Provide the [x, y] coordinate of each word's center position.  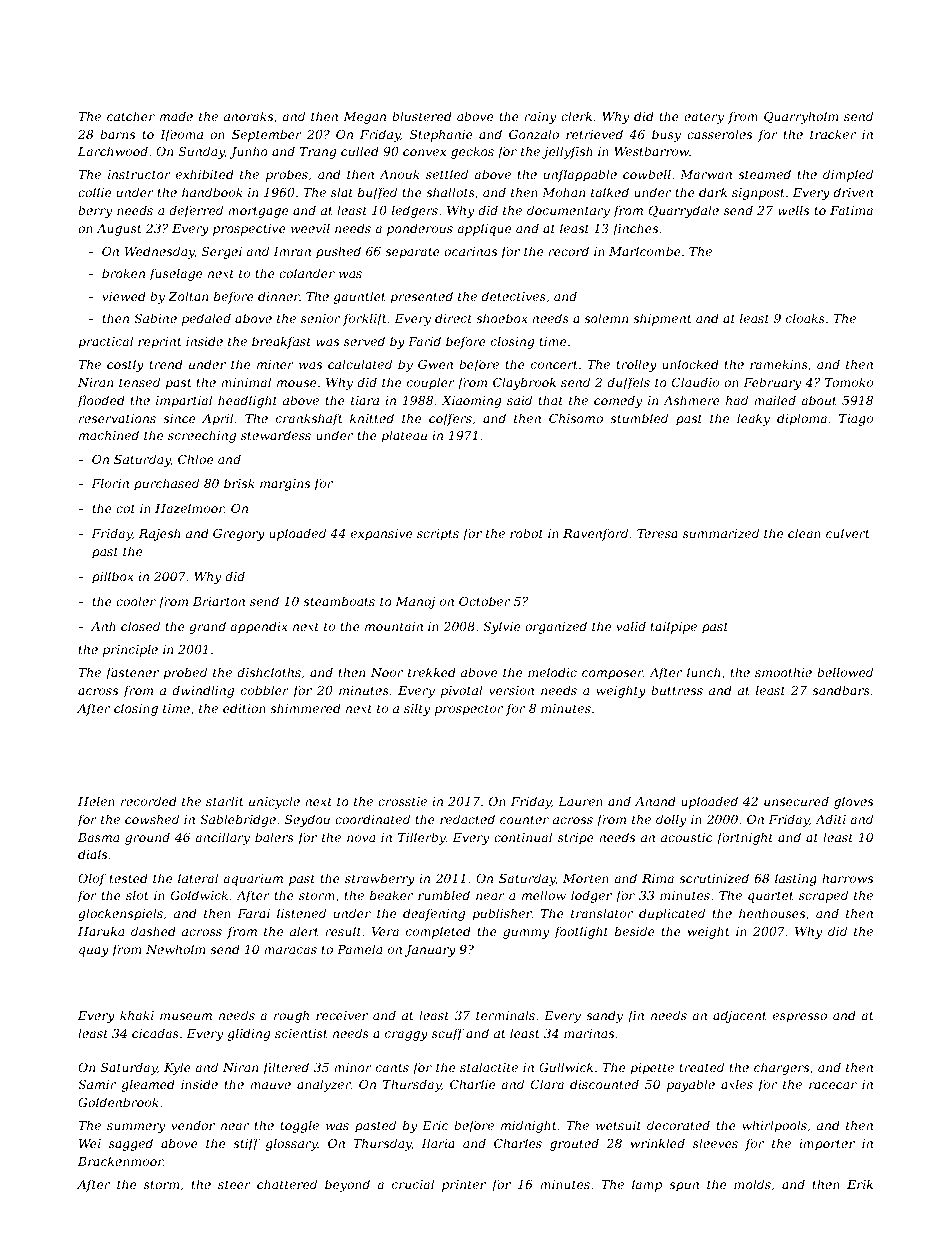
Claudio [695, 382]
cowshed [152, 819]
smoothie [783, 672]
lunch [703, 672]
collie [94, 192]
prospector [469, 710]
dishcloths [269, 672]
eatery [704, 118]
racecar [833, 1085]
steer [234, 1184]
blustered [422, 116]
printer [464, 1186]
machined [109, 435]
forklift [365, 319]
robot [526, 533]
